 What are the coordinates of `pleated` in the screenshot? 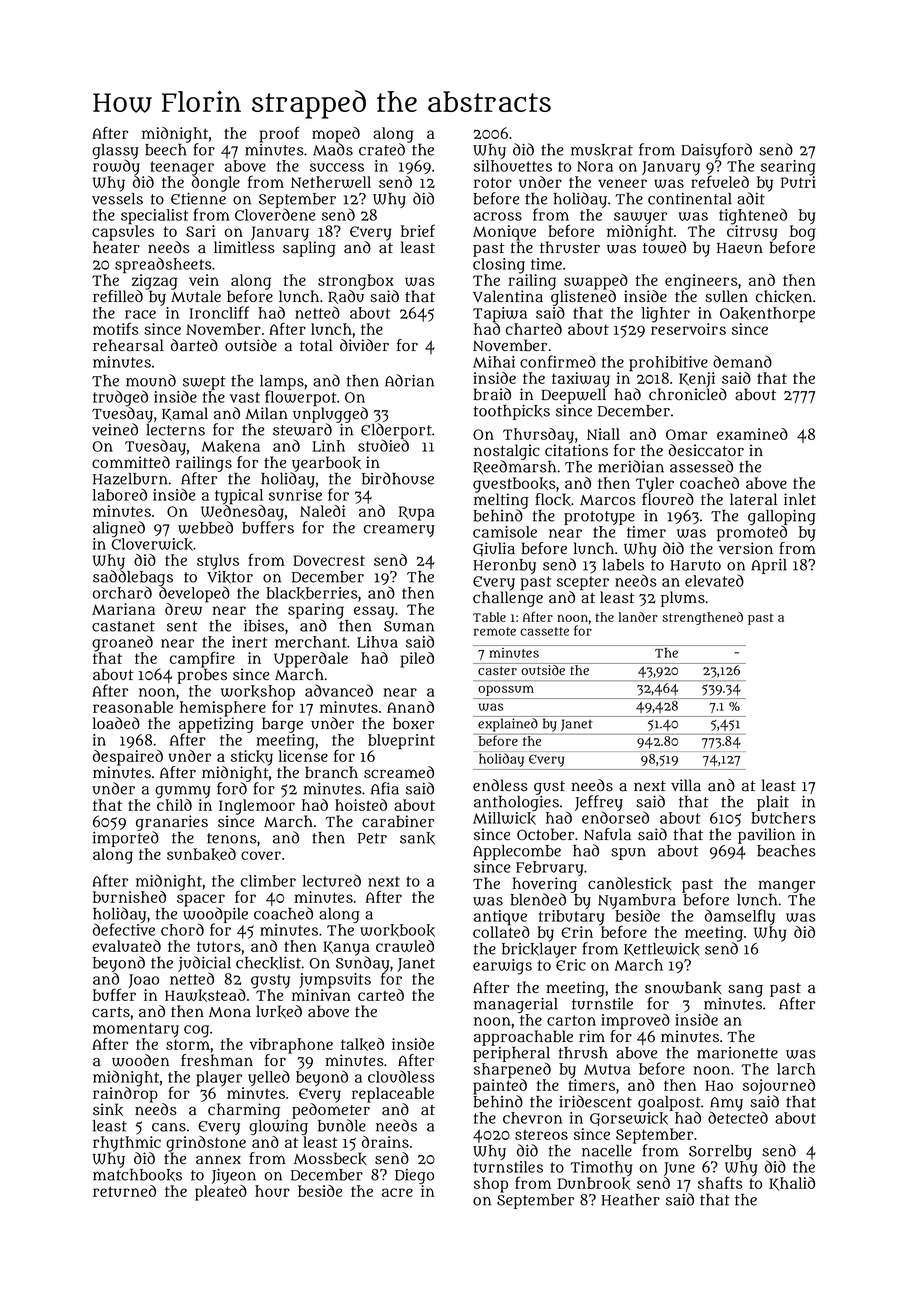 It's located at (221, 1193).
